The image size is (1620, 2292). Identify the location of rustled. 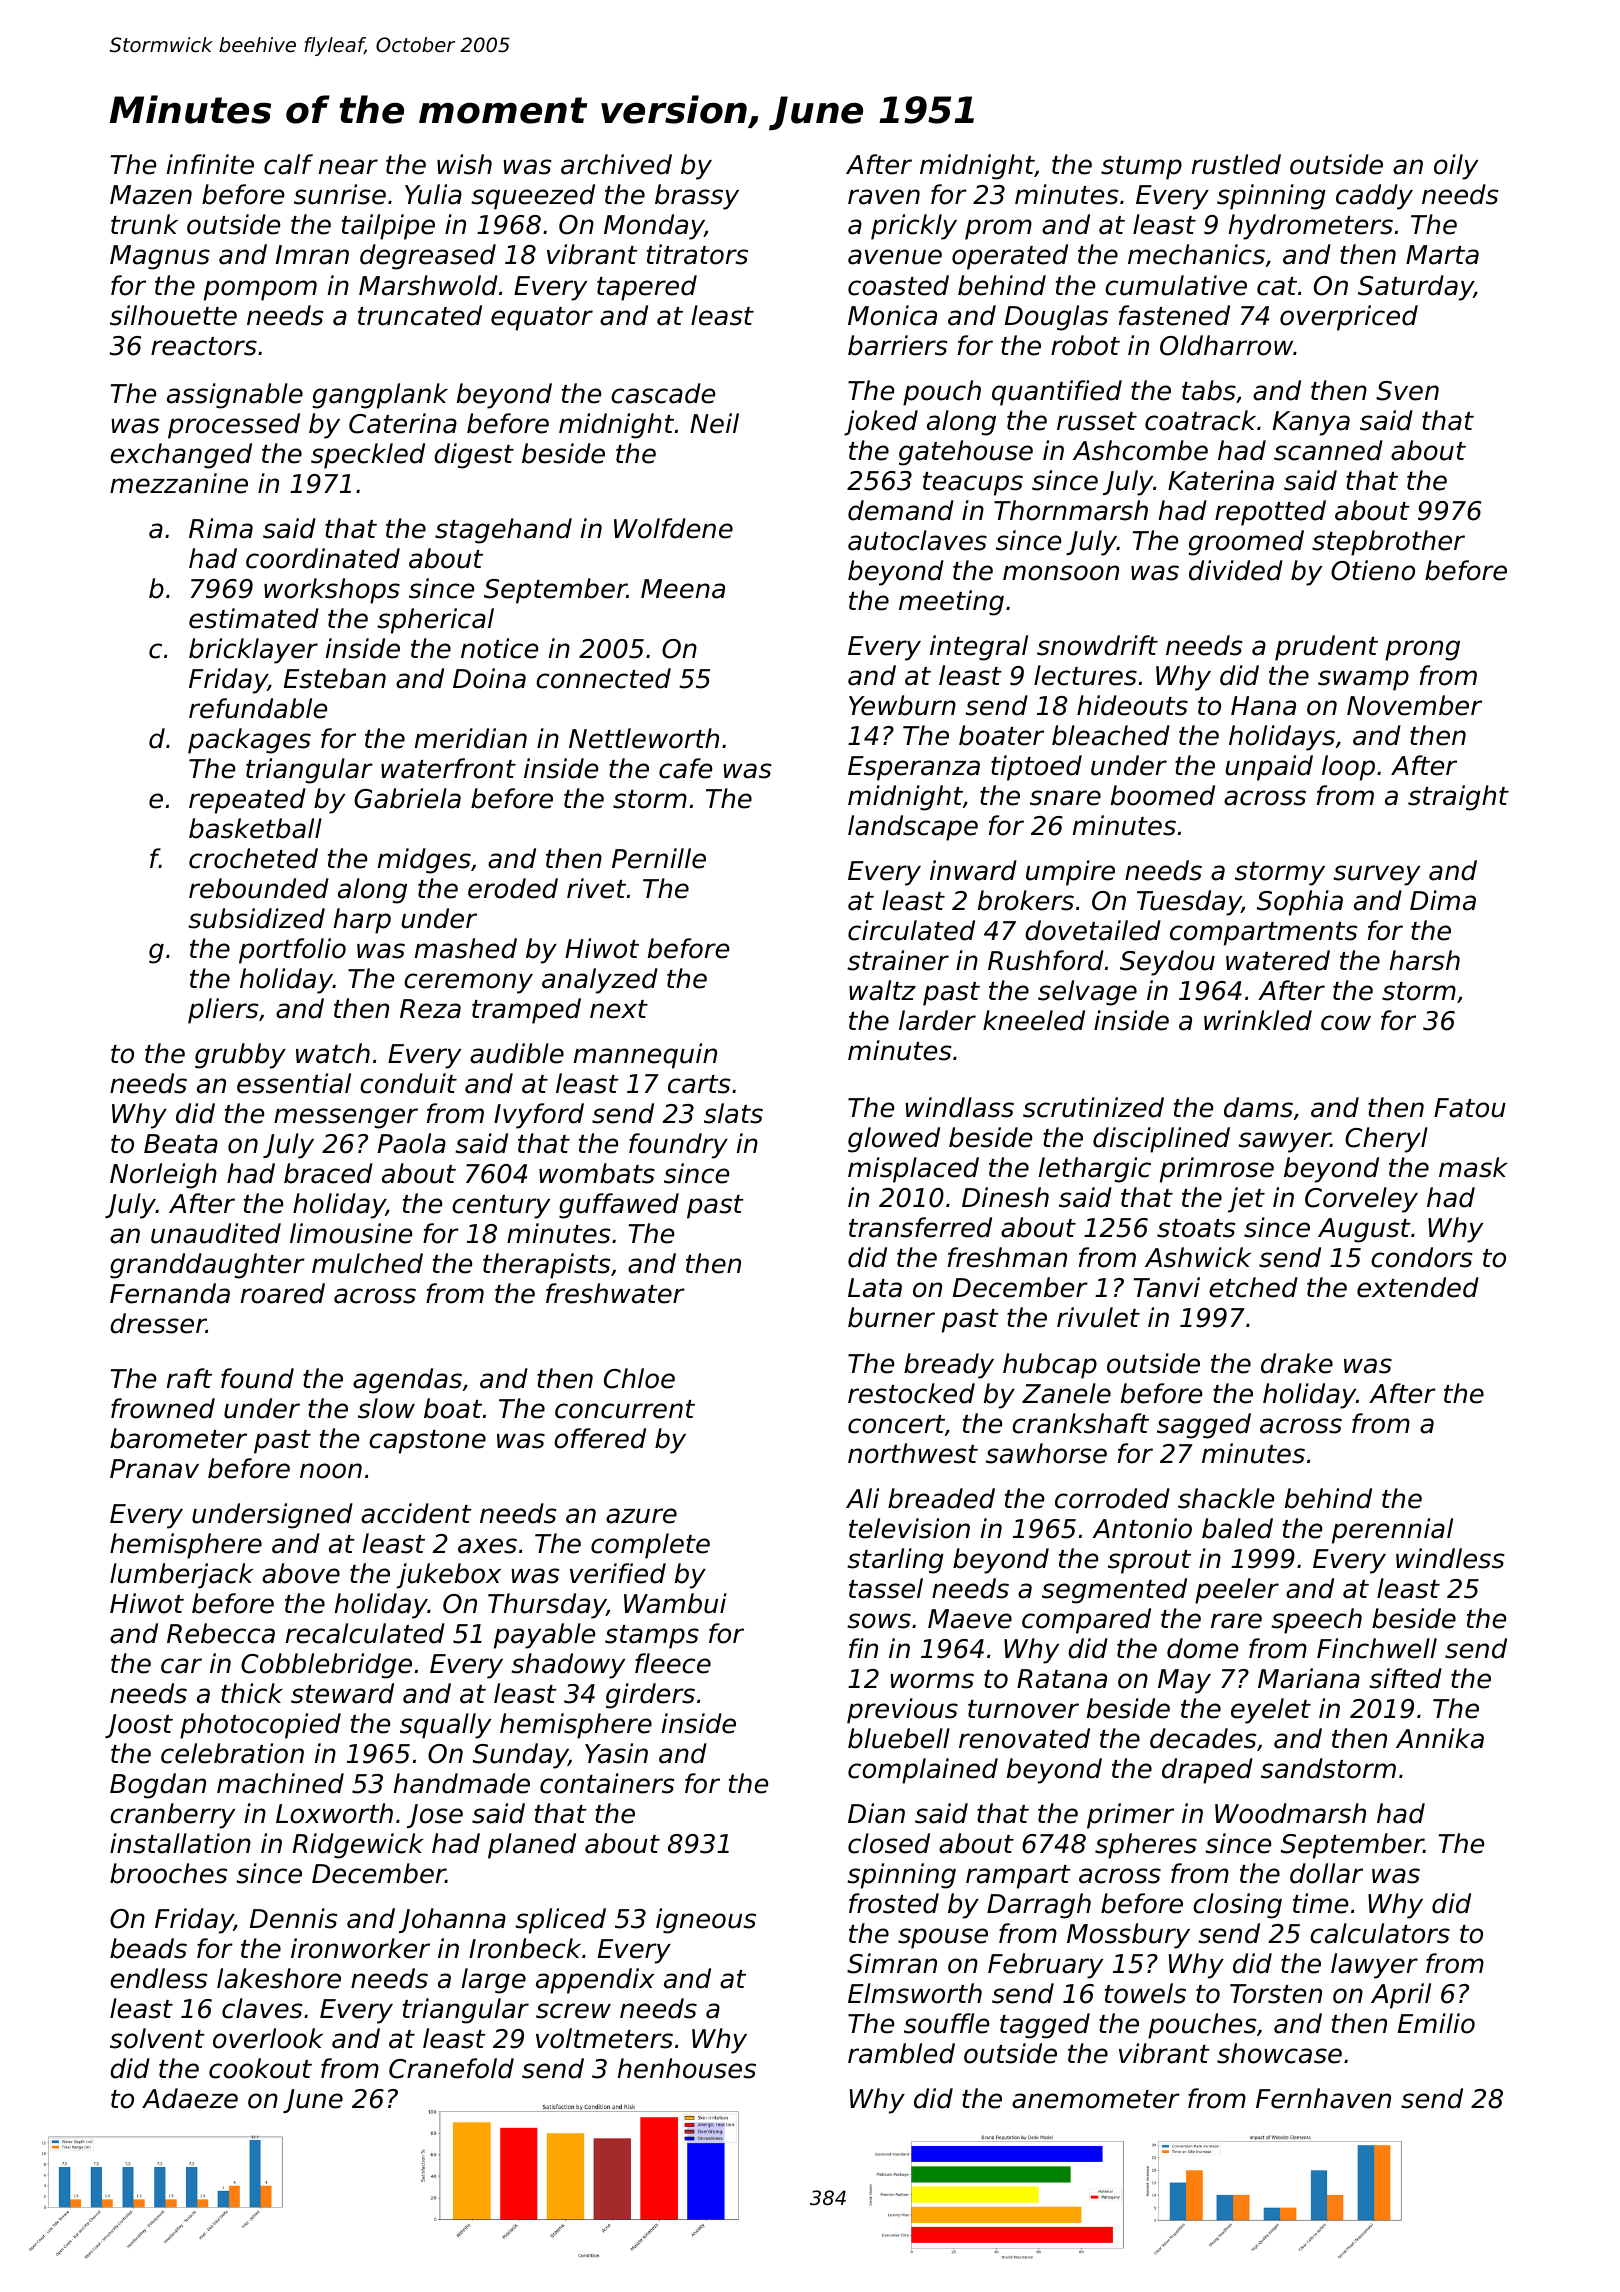
(1236, 164).
